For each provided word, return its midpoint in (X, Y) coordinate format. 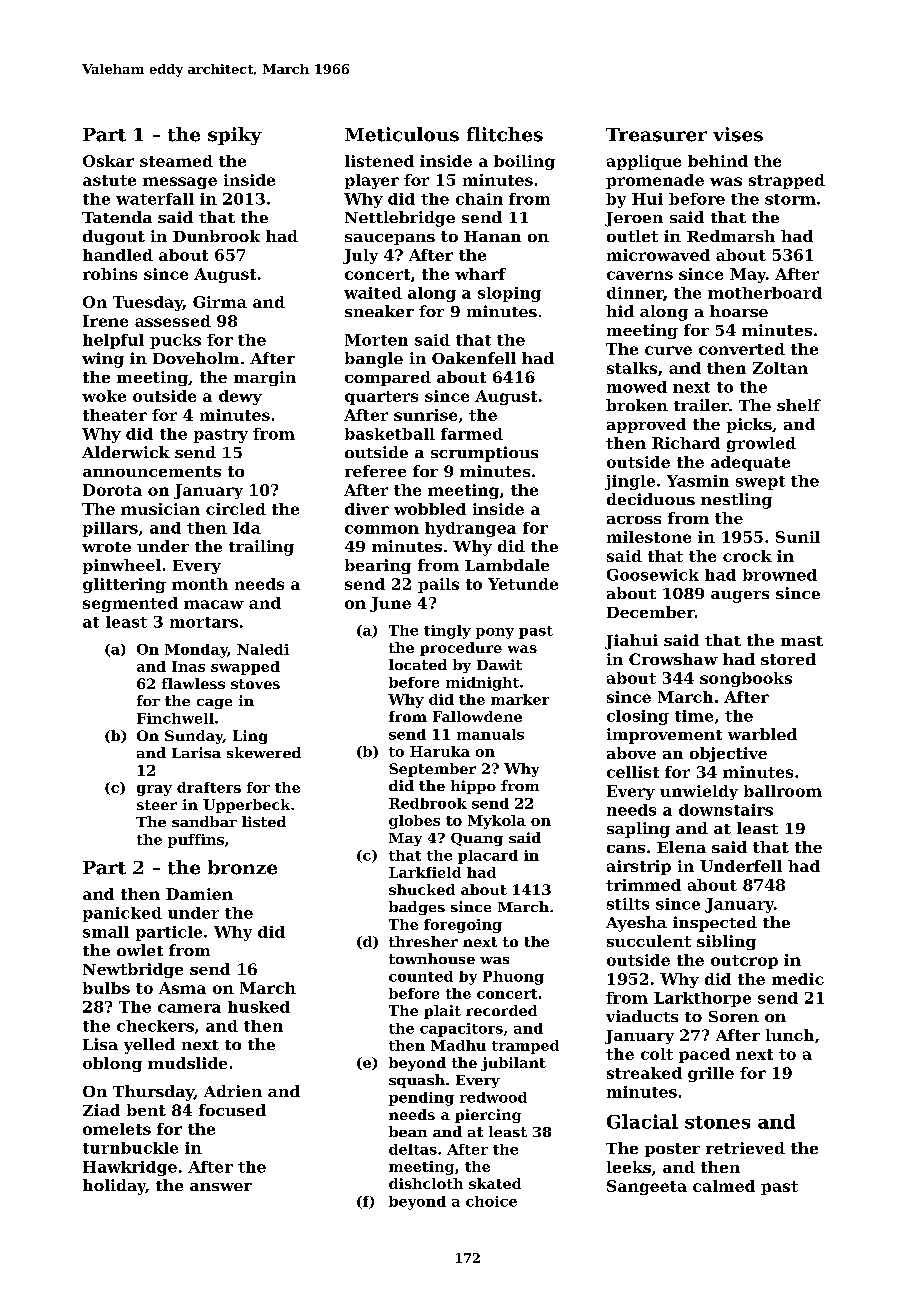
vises (738, 134)
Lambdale (507, 565)
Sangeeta (647, 1187)
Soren (734, 1016)
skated (495, 1183)
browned (780, 575)
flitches (505, 134)
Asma (182, 988)
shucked (422, 889)
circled (236, 509)
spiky (235, 136)
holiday (114, 1187)
